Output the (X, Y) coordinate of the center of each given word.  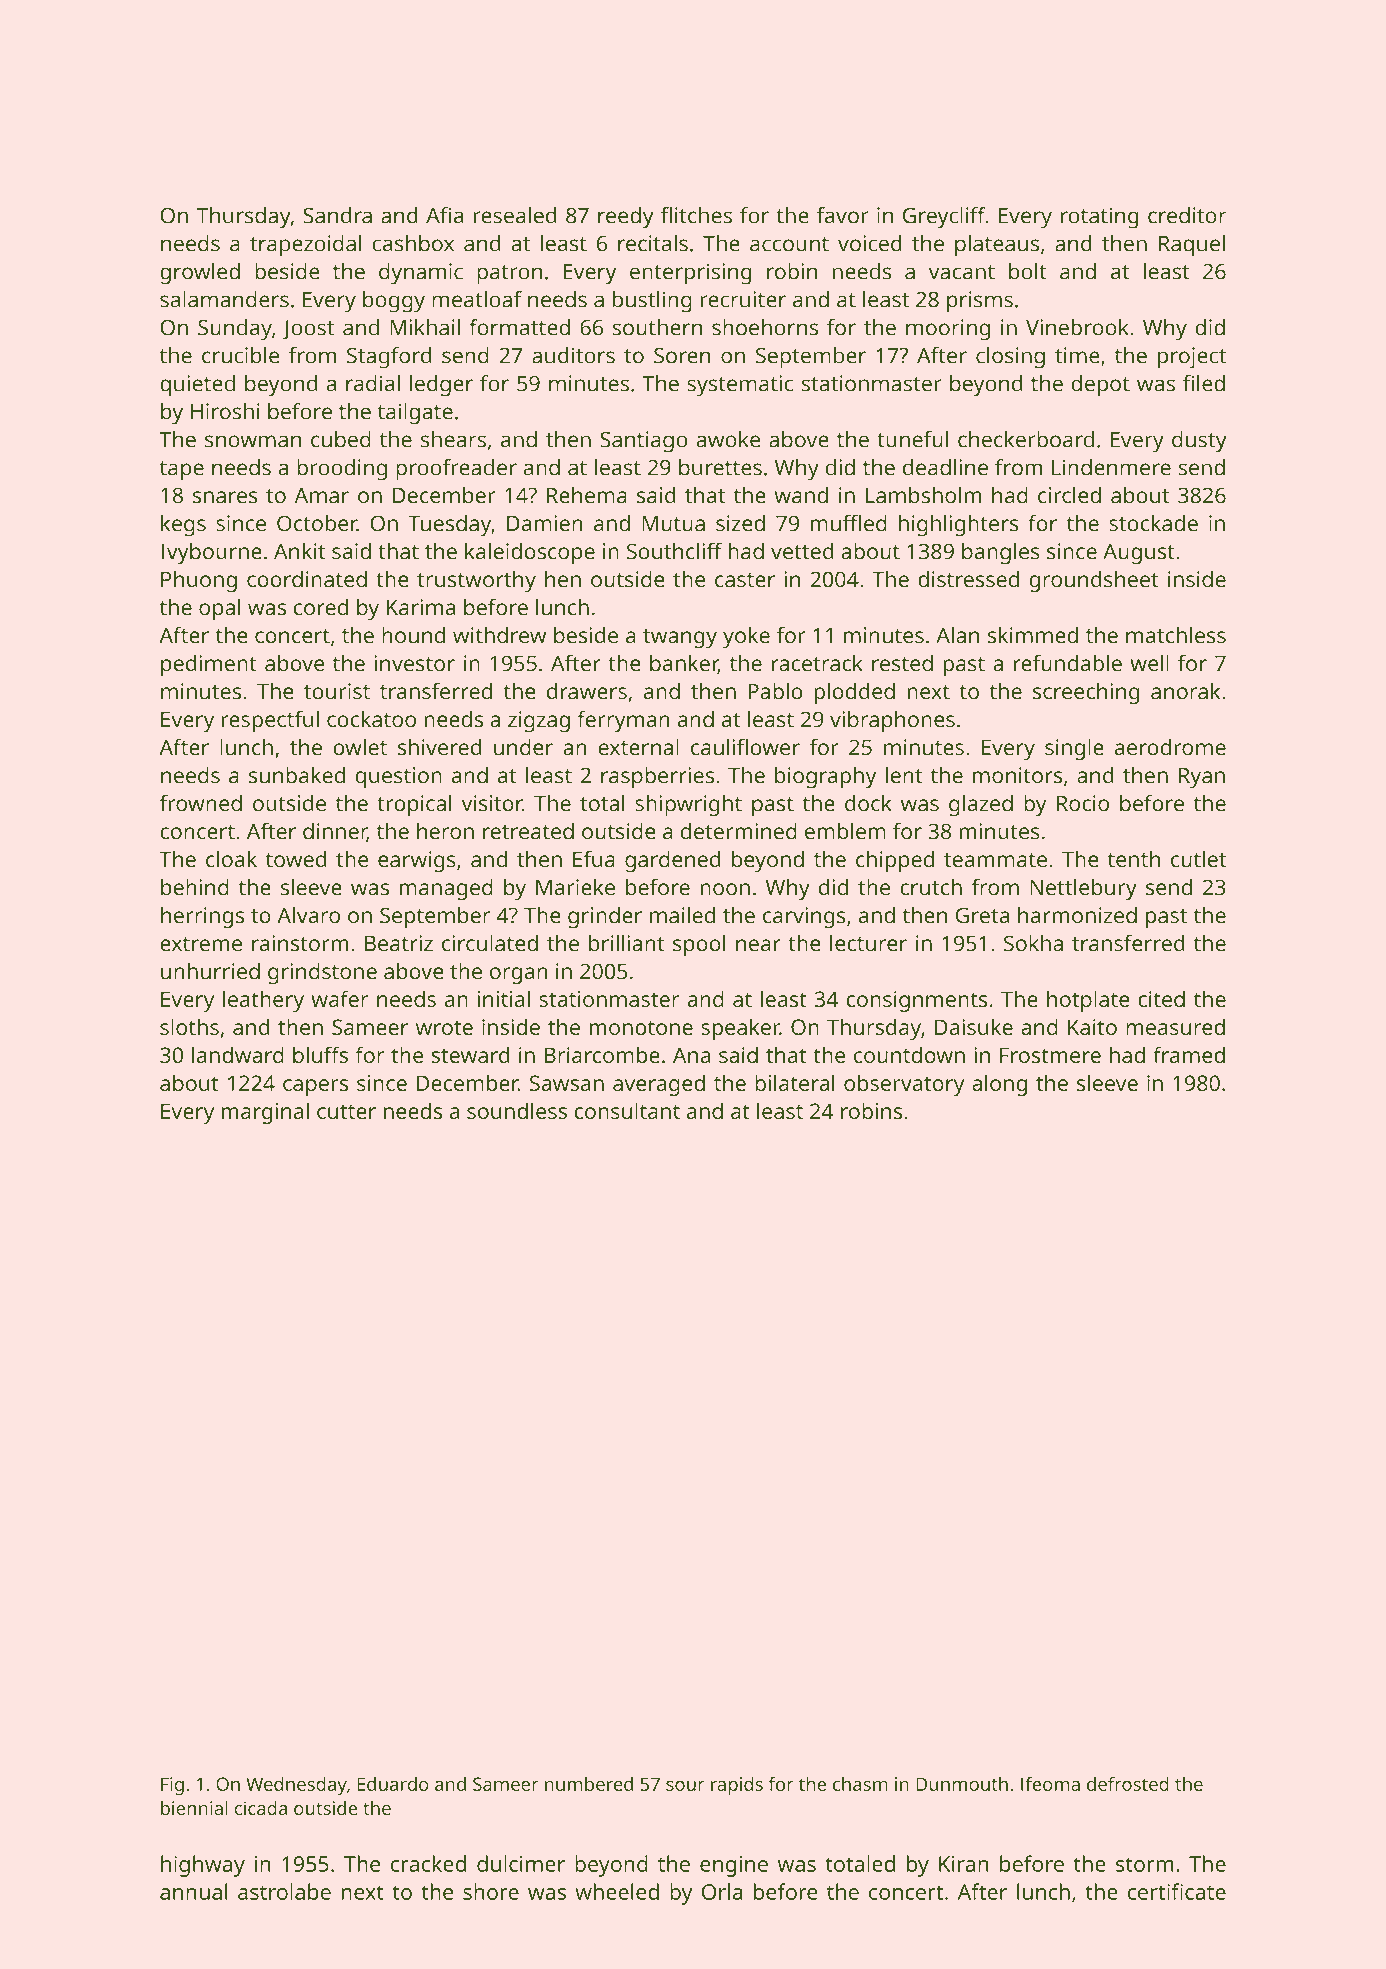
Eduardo (393, 1783)
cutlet (1198, 859)
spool (699, 945)
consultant (627, 1110)
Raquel (1192, 246)
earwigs (417, 862)
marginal (265, 1113)
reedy (626, 218)
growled (200, 274)
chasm (860, 1783)
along (999, 1085)
